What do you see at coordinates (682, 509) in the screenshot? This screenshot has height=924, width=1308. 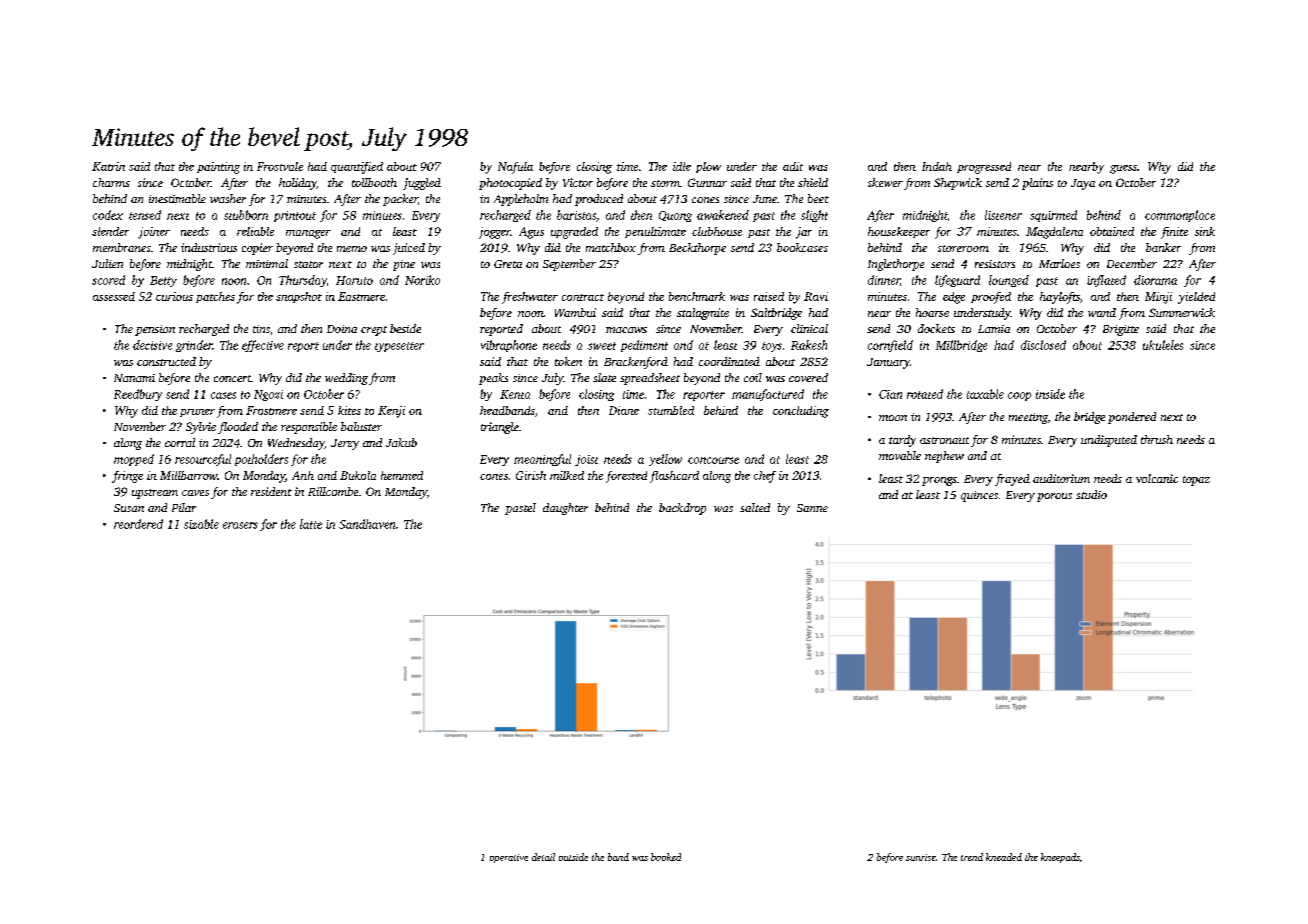 I see `backdrop` at bounding box center [682, 509].
